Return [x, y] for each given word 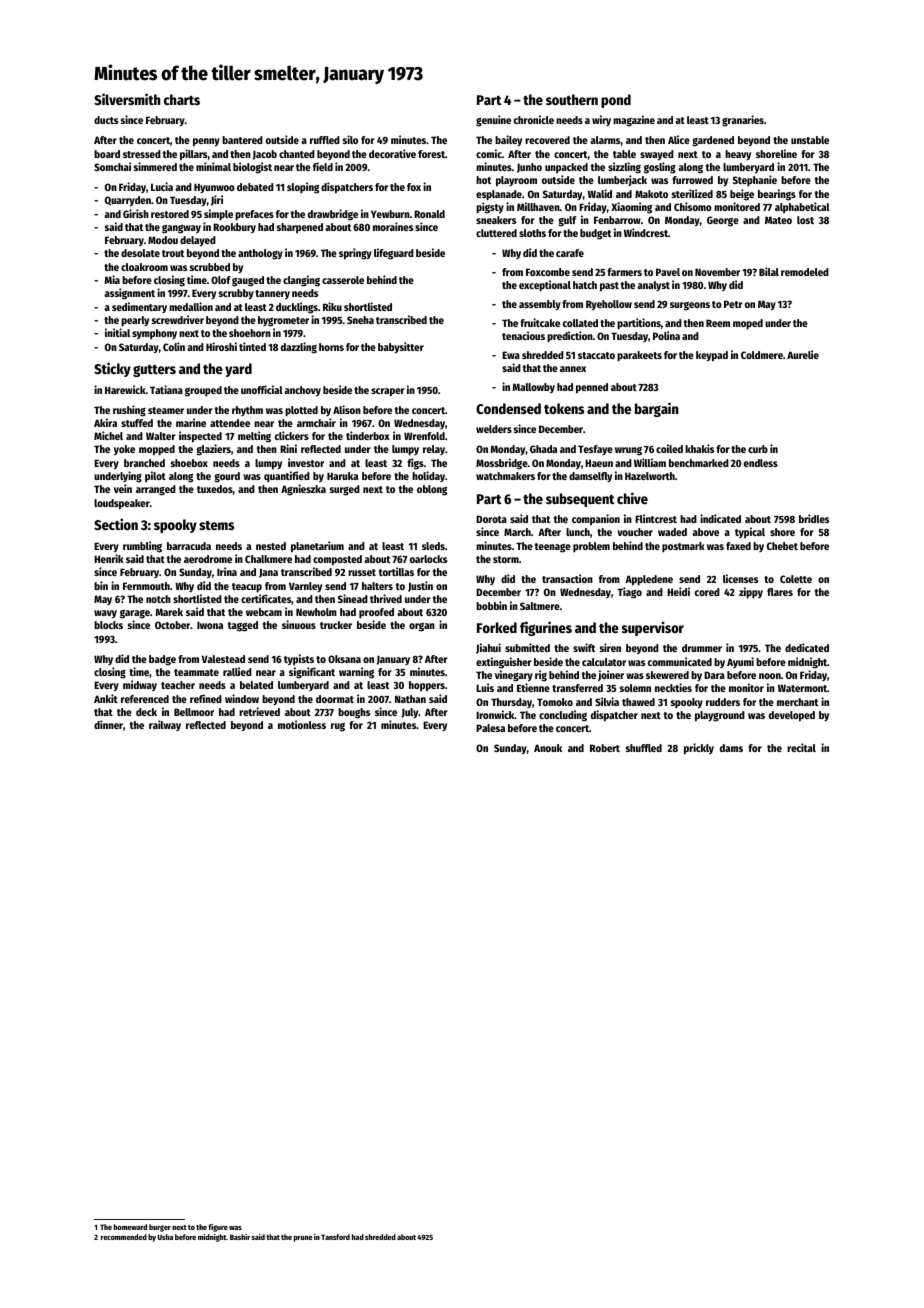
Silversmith [127, 99]
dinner [108, 724]
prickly [699, 749]
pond [616, 101]
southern [572, 99]
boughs [354, 713]
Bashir [240, 1237]
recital [801, 747]
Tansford [335, 1237]
